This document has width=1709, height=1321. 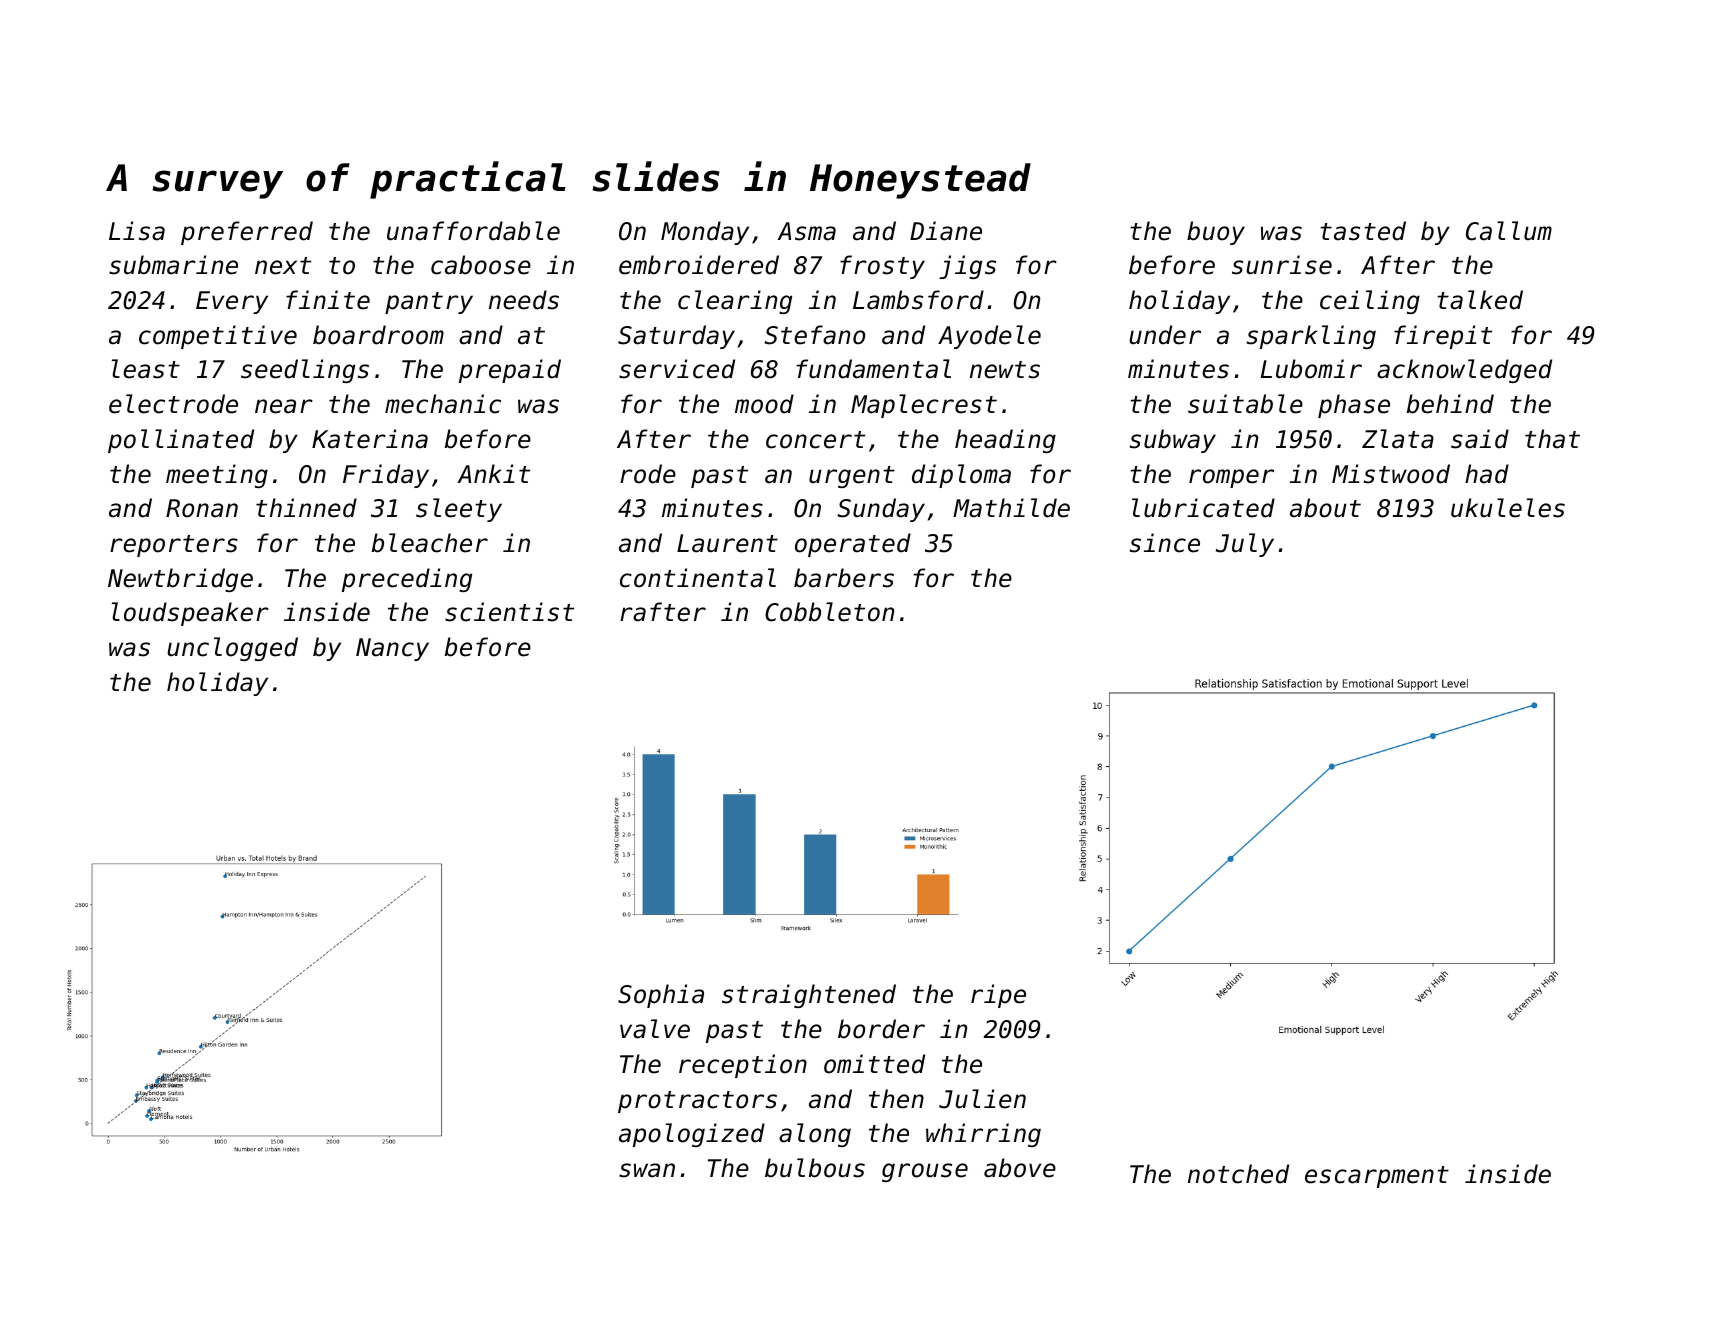 I want to click on straightened, so click(x=809, y=996).
